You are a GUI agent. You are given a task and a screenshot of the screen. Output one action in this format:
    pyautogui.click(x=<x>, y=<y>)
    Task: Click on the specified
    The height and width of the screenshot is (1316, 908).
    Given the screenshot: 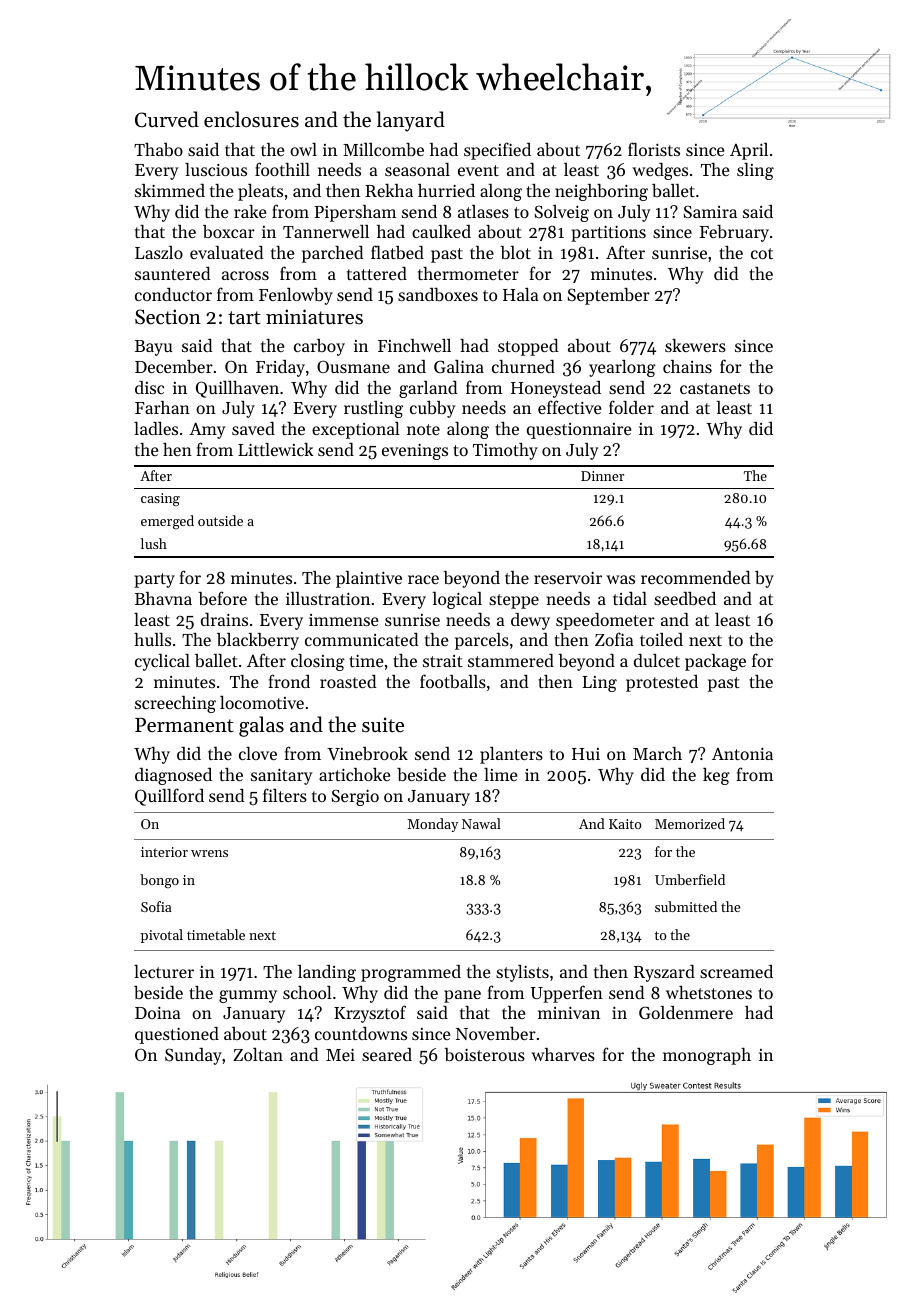 What is the action you would take?
    pyautogui.click(x=497, y=151)
